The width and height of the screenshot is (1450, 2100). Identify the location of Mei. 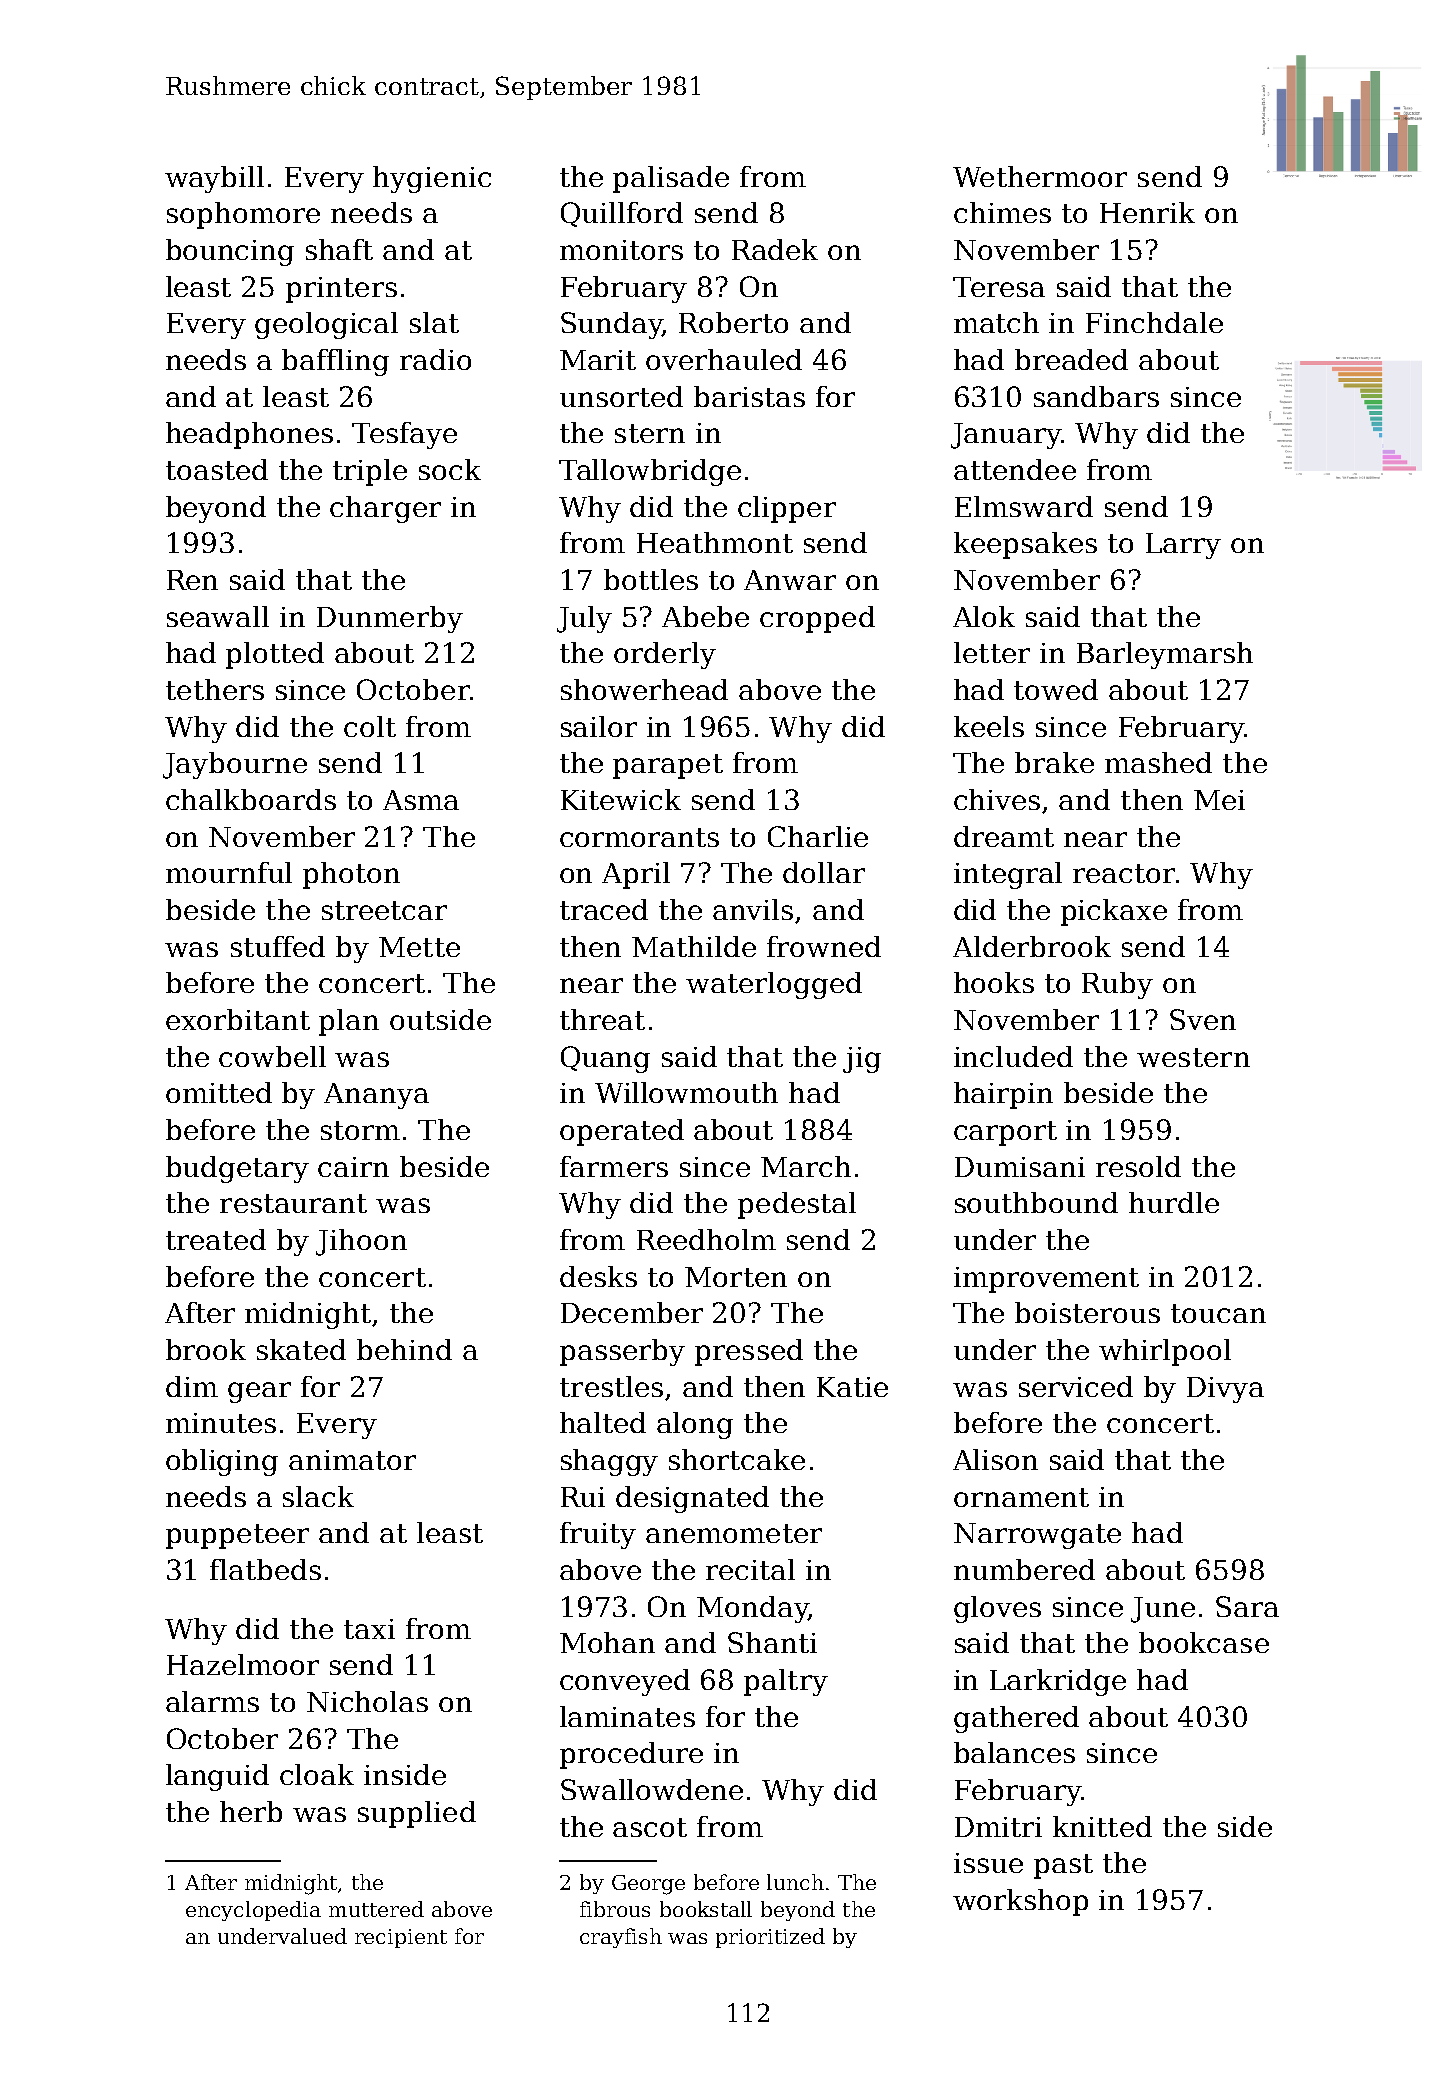
(1219, 800).
